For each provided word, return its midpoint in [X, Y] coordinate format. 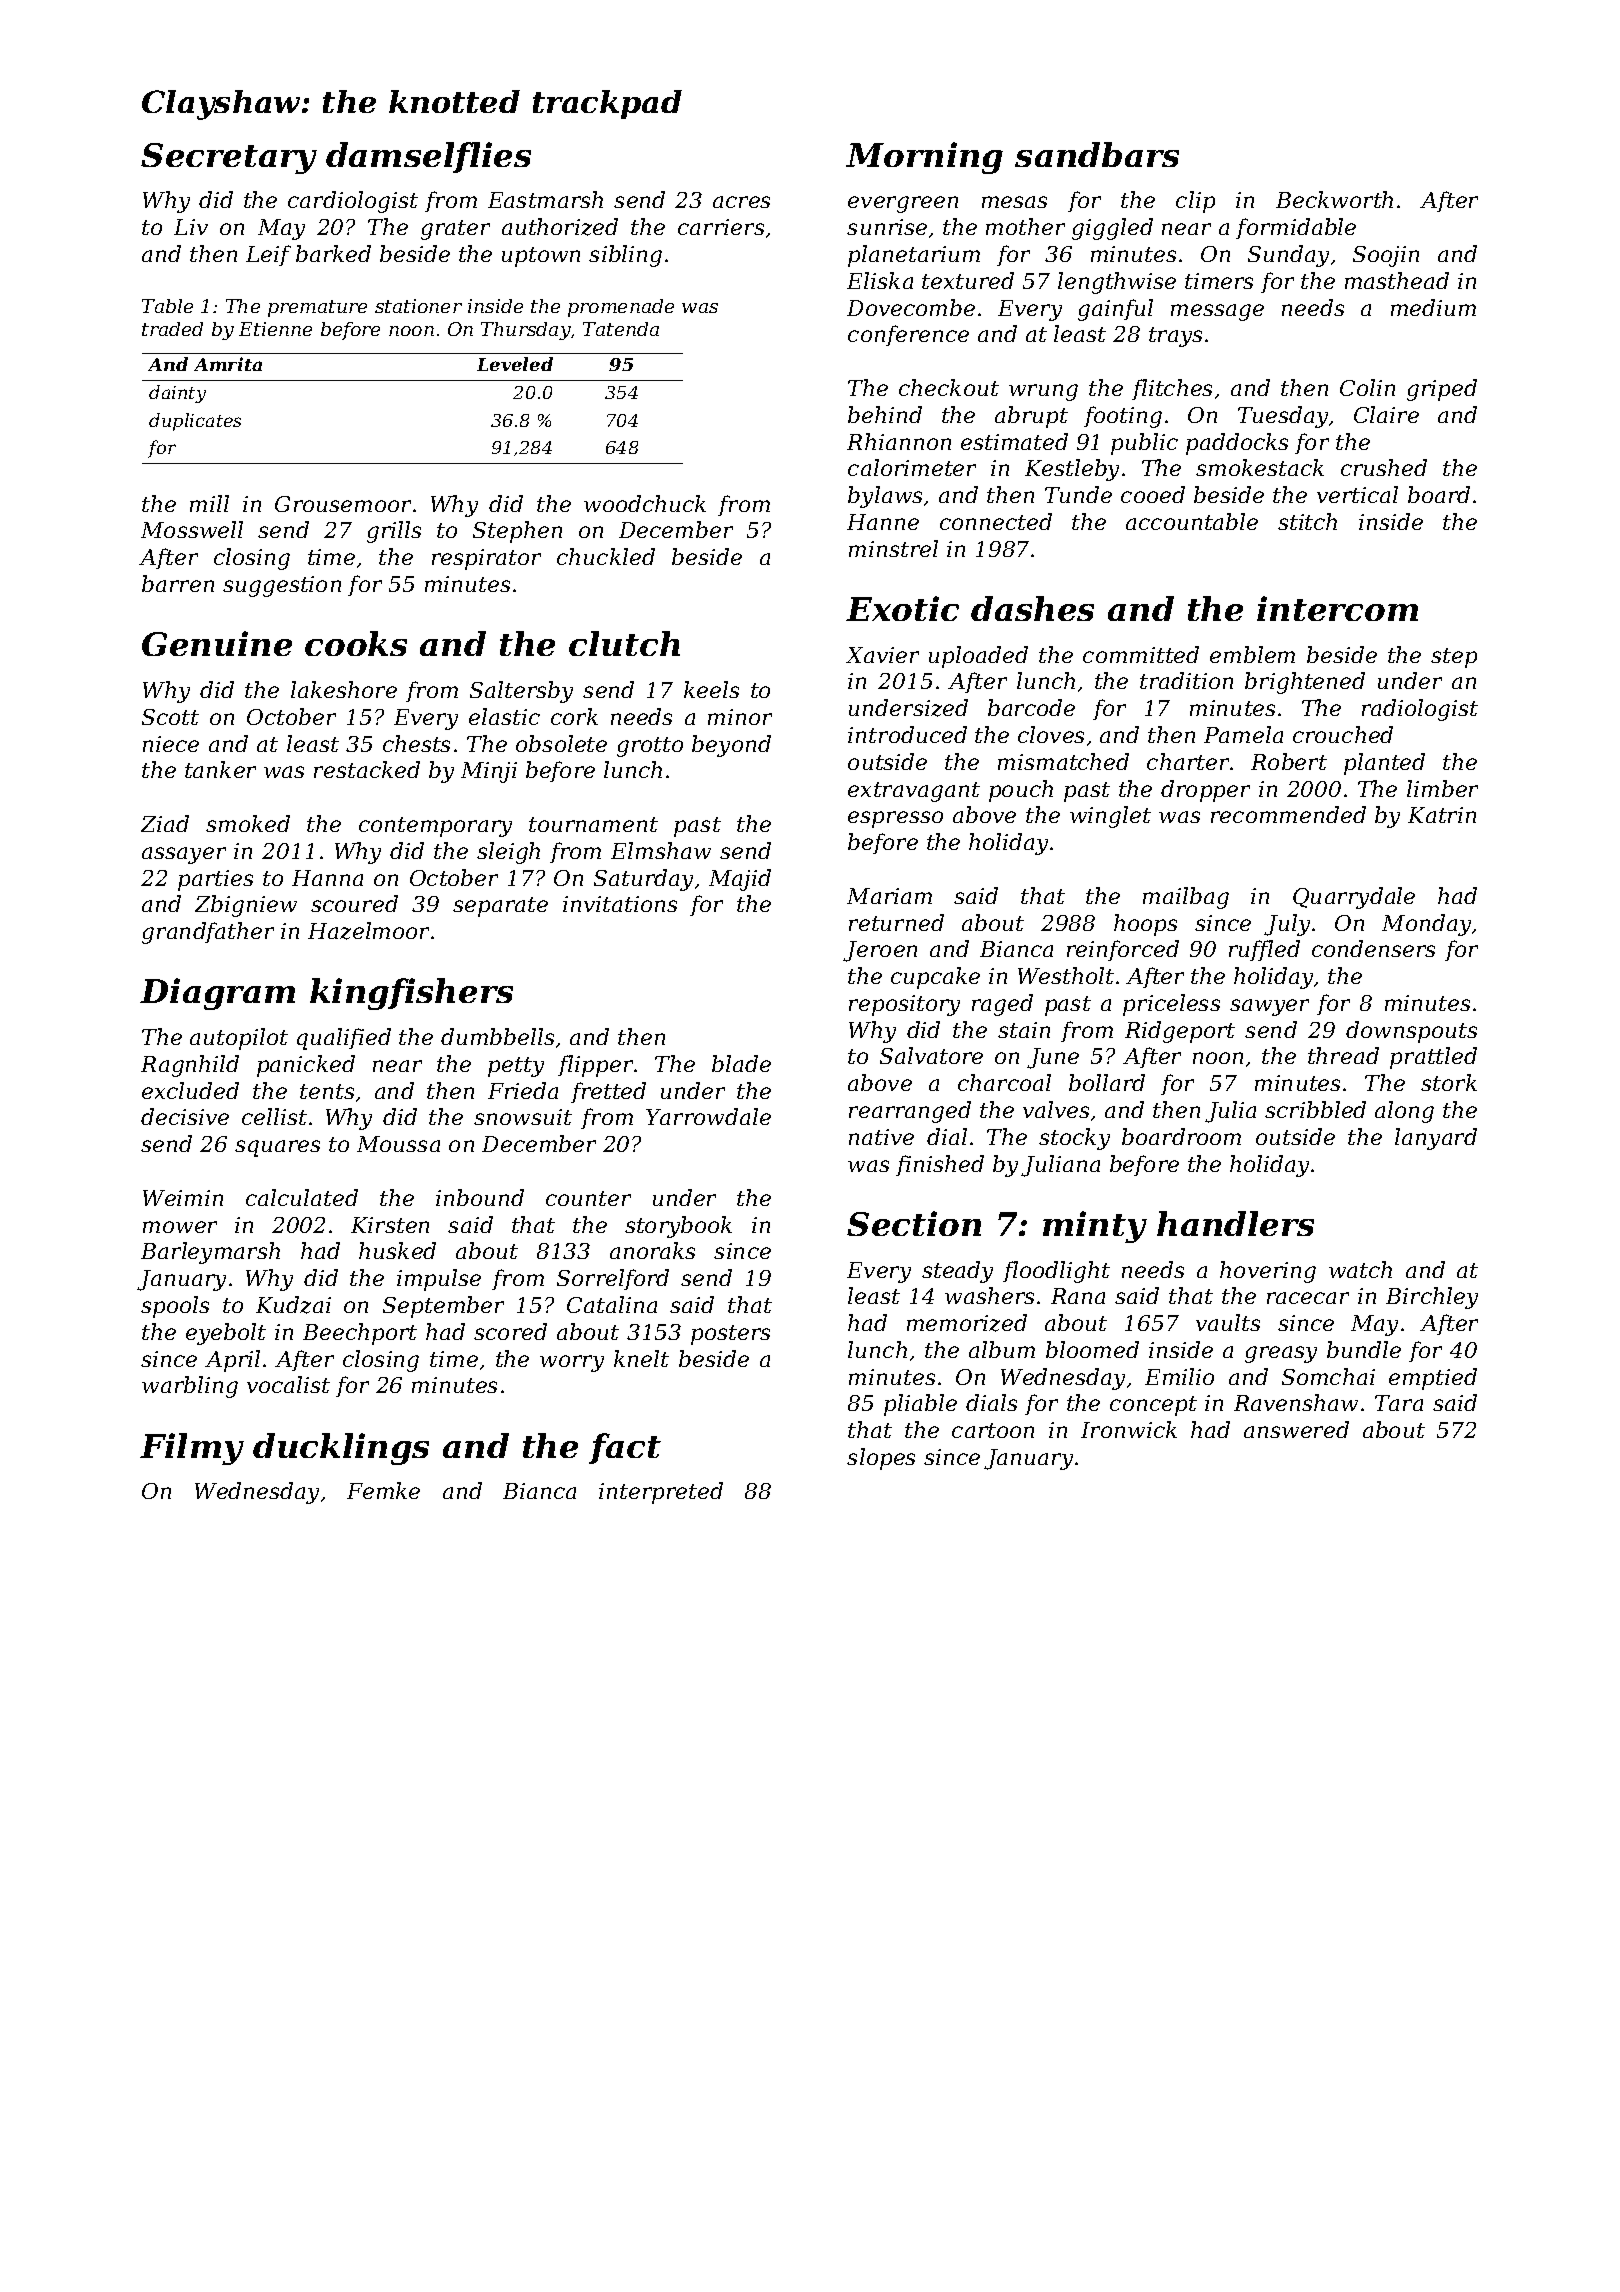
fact [625, 1448]
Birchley [1432, 1298]
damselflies [428, 157]
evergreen [903, 204]
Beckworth [1334, 199]
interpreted [661, 1493]
